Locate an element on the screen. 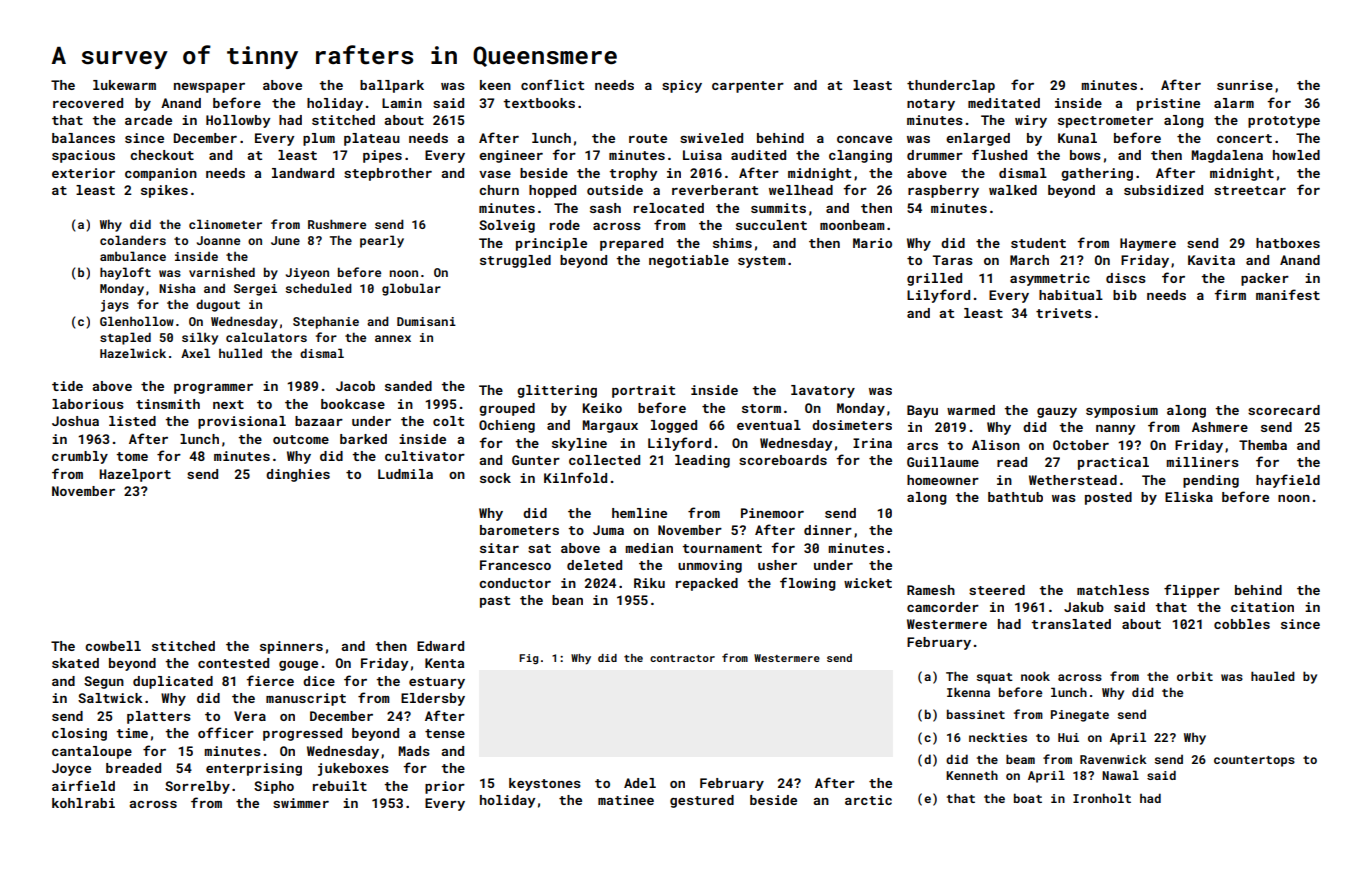 This screenshot has height=887, width=1372. walked is located at coordinates (1013, 190).
